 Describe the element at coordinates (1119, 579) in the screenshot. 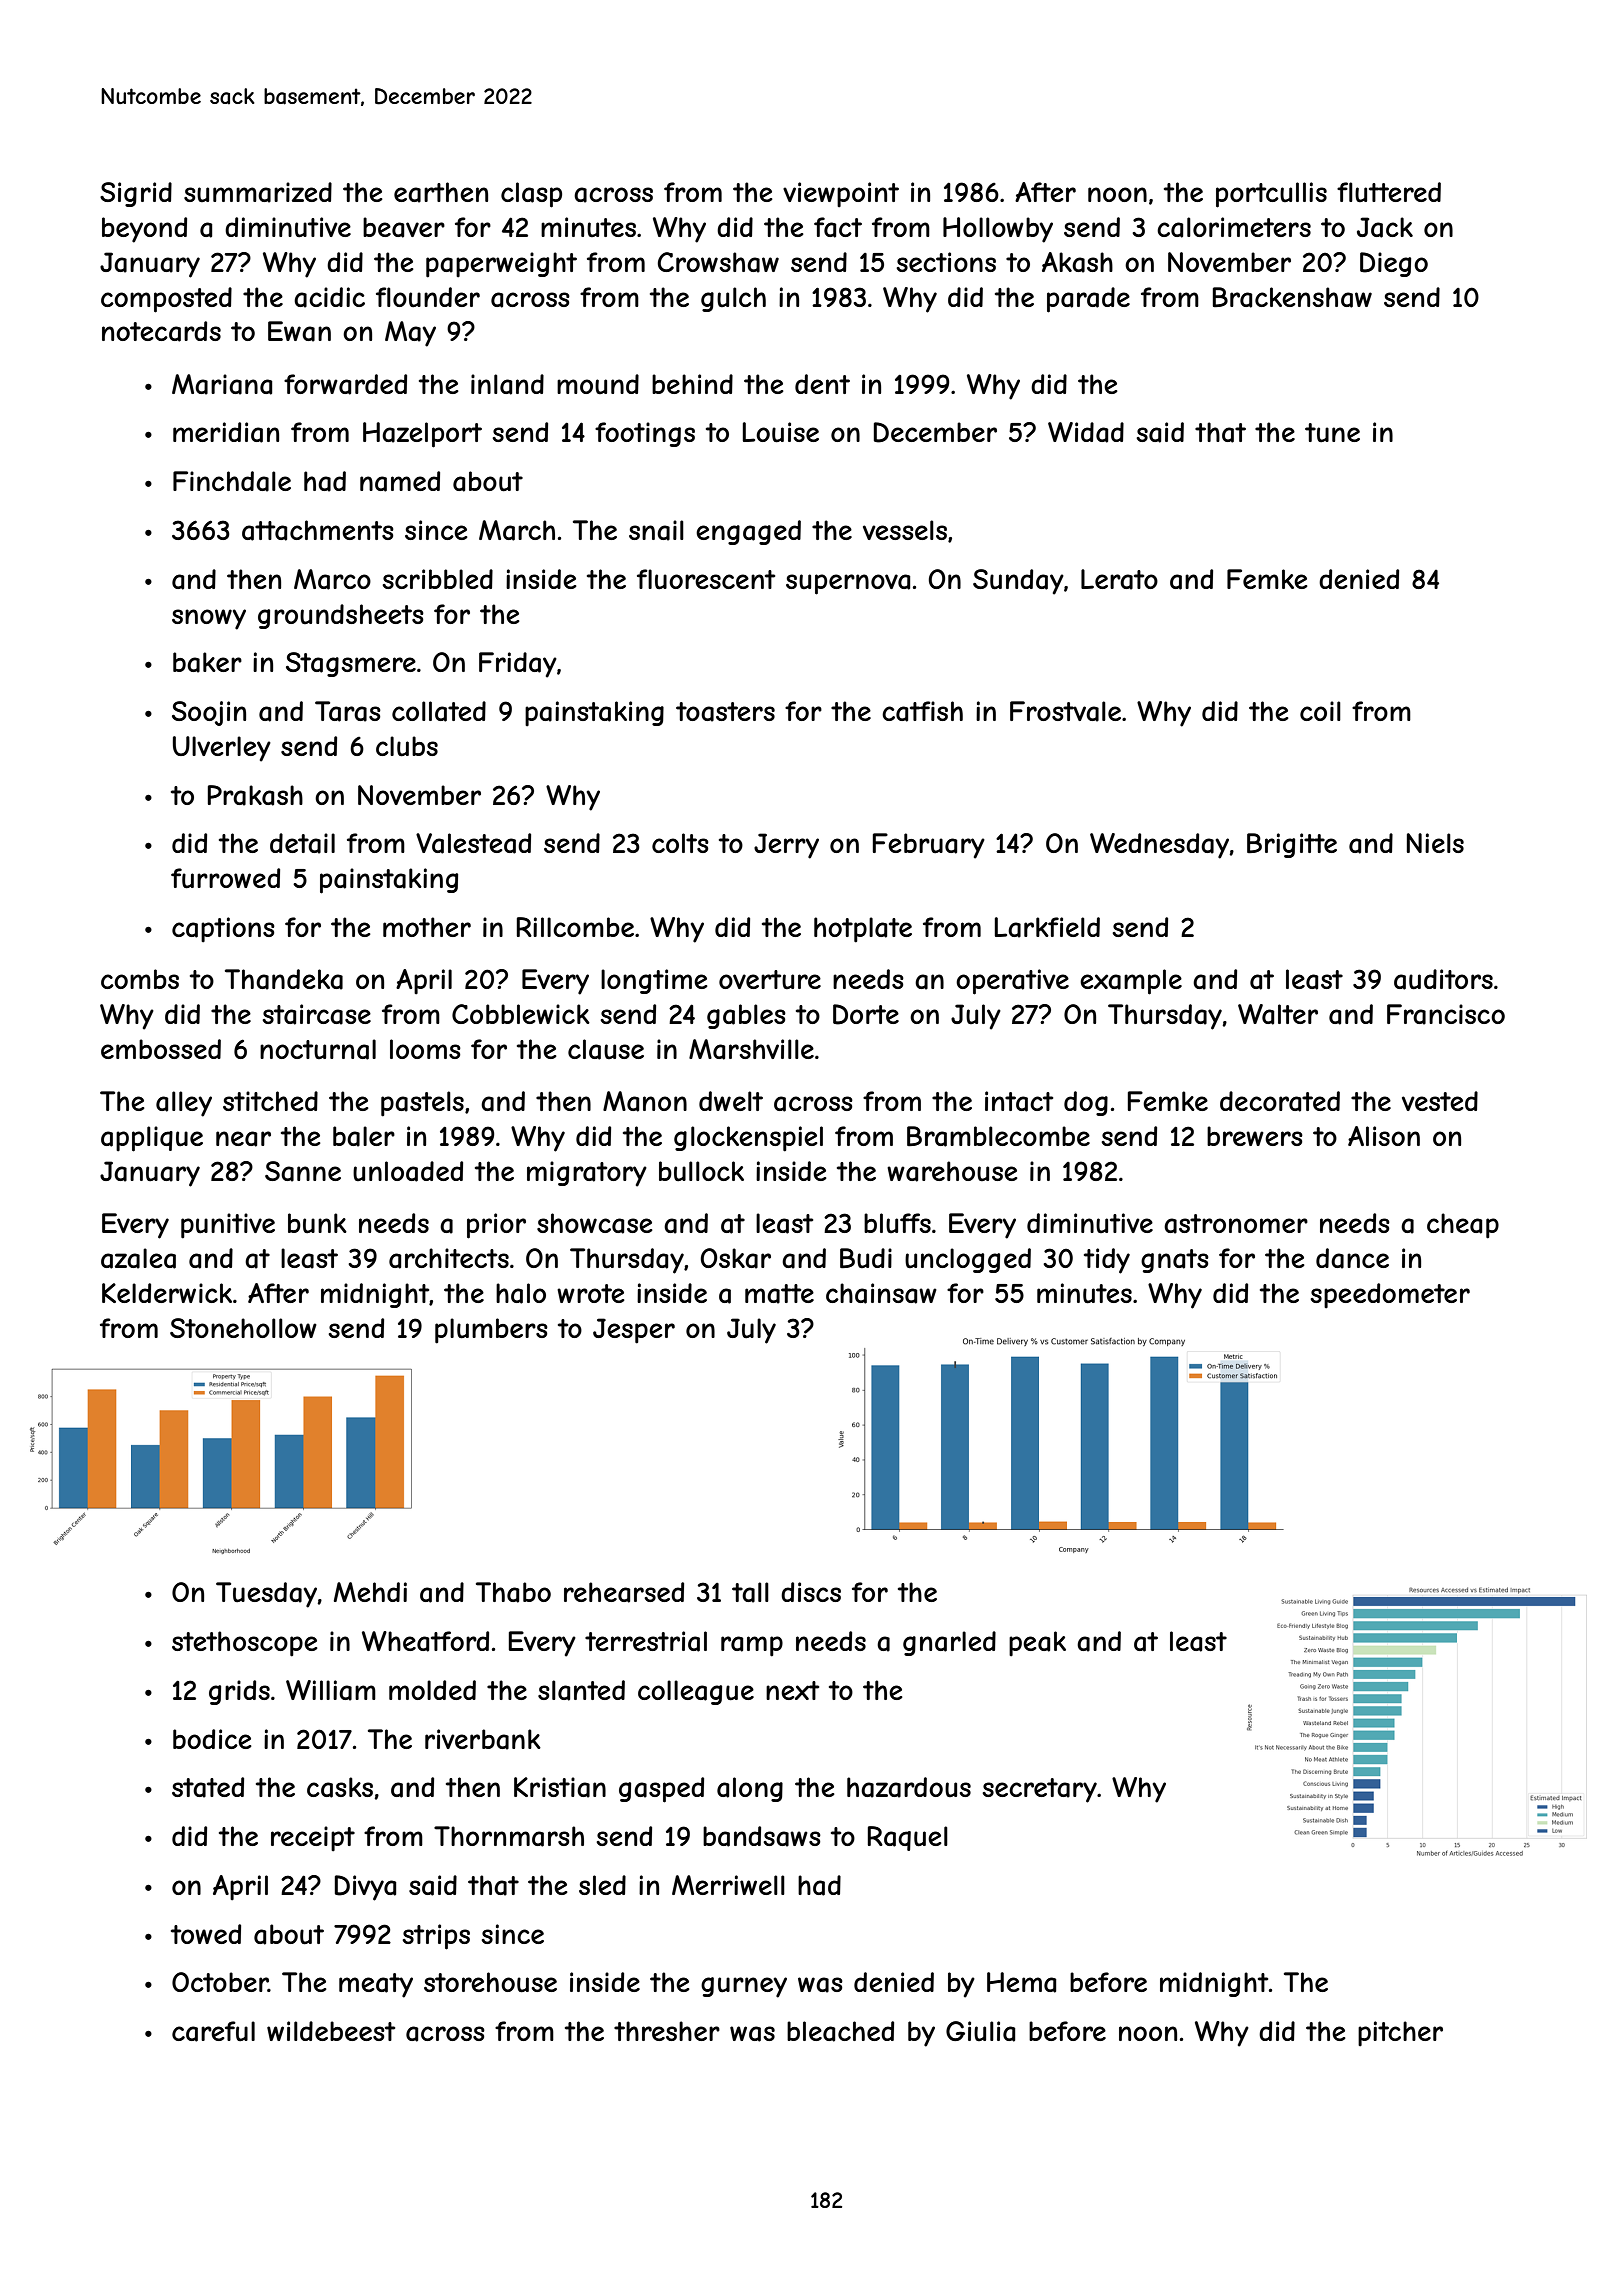

I see `Lerato` at that location.
